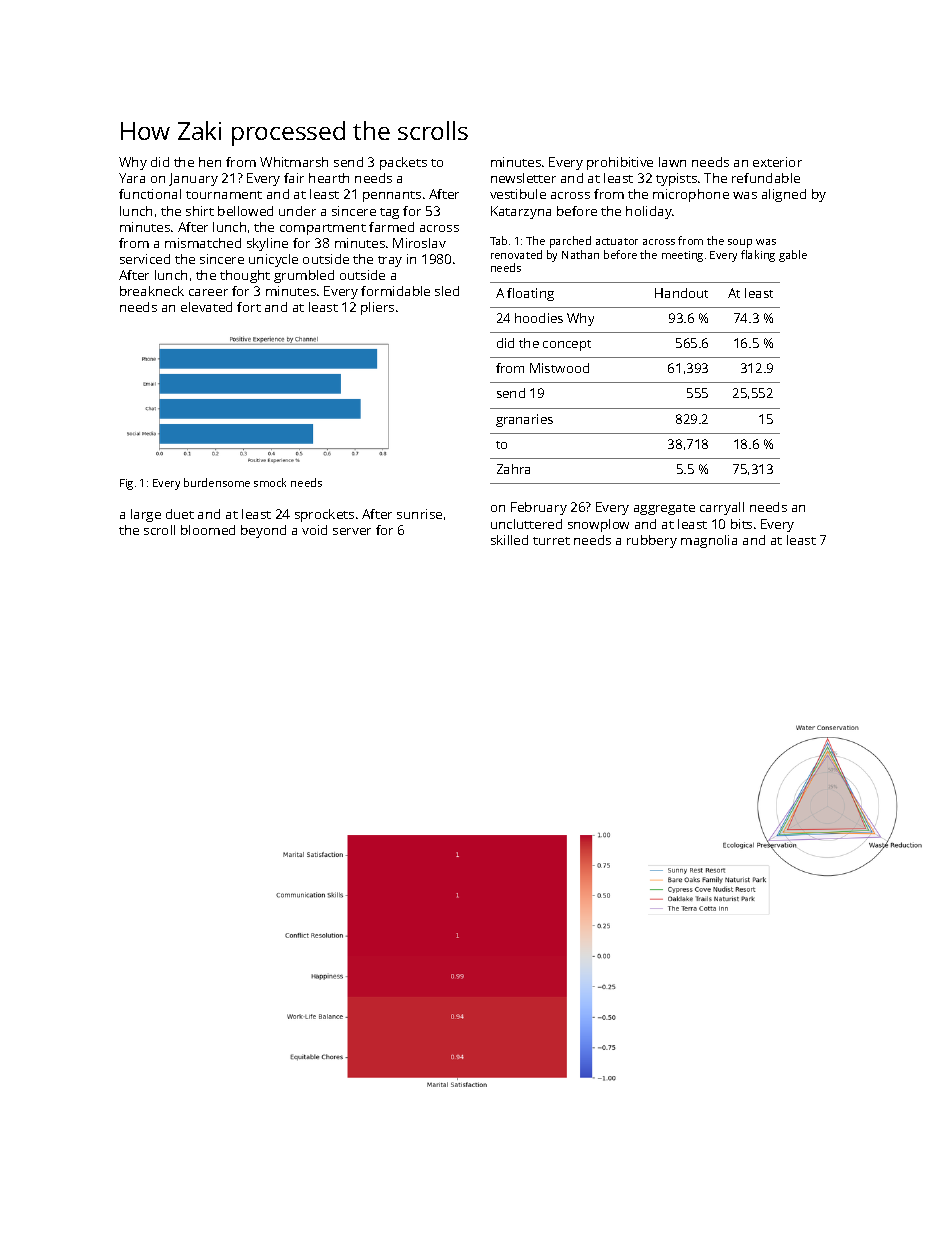 The image size is (952, 1233). What do you see at coordinates (559, 368) in the screenshot?
I see `Mistwood` at bounding box center [559, 368].
